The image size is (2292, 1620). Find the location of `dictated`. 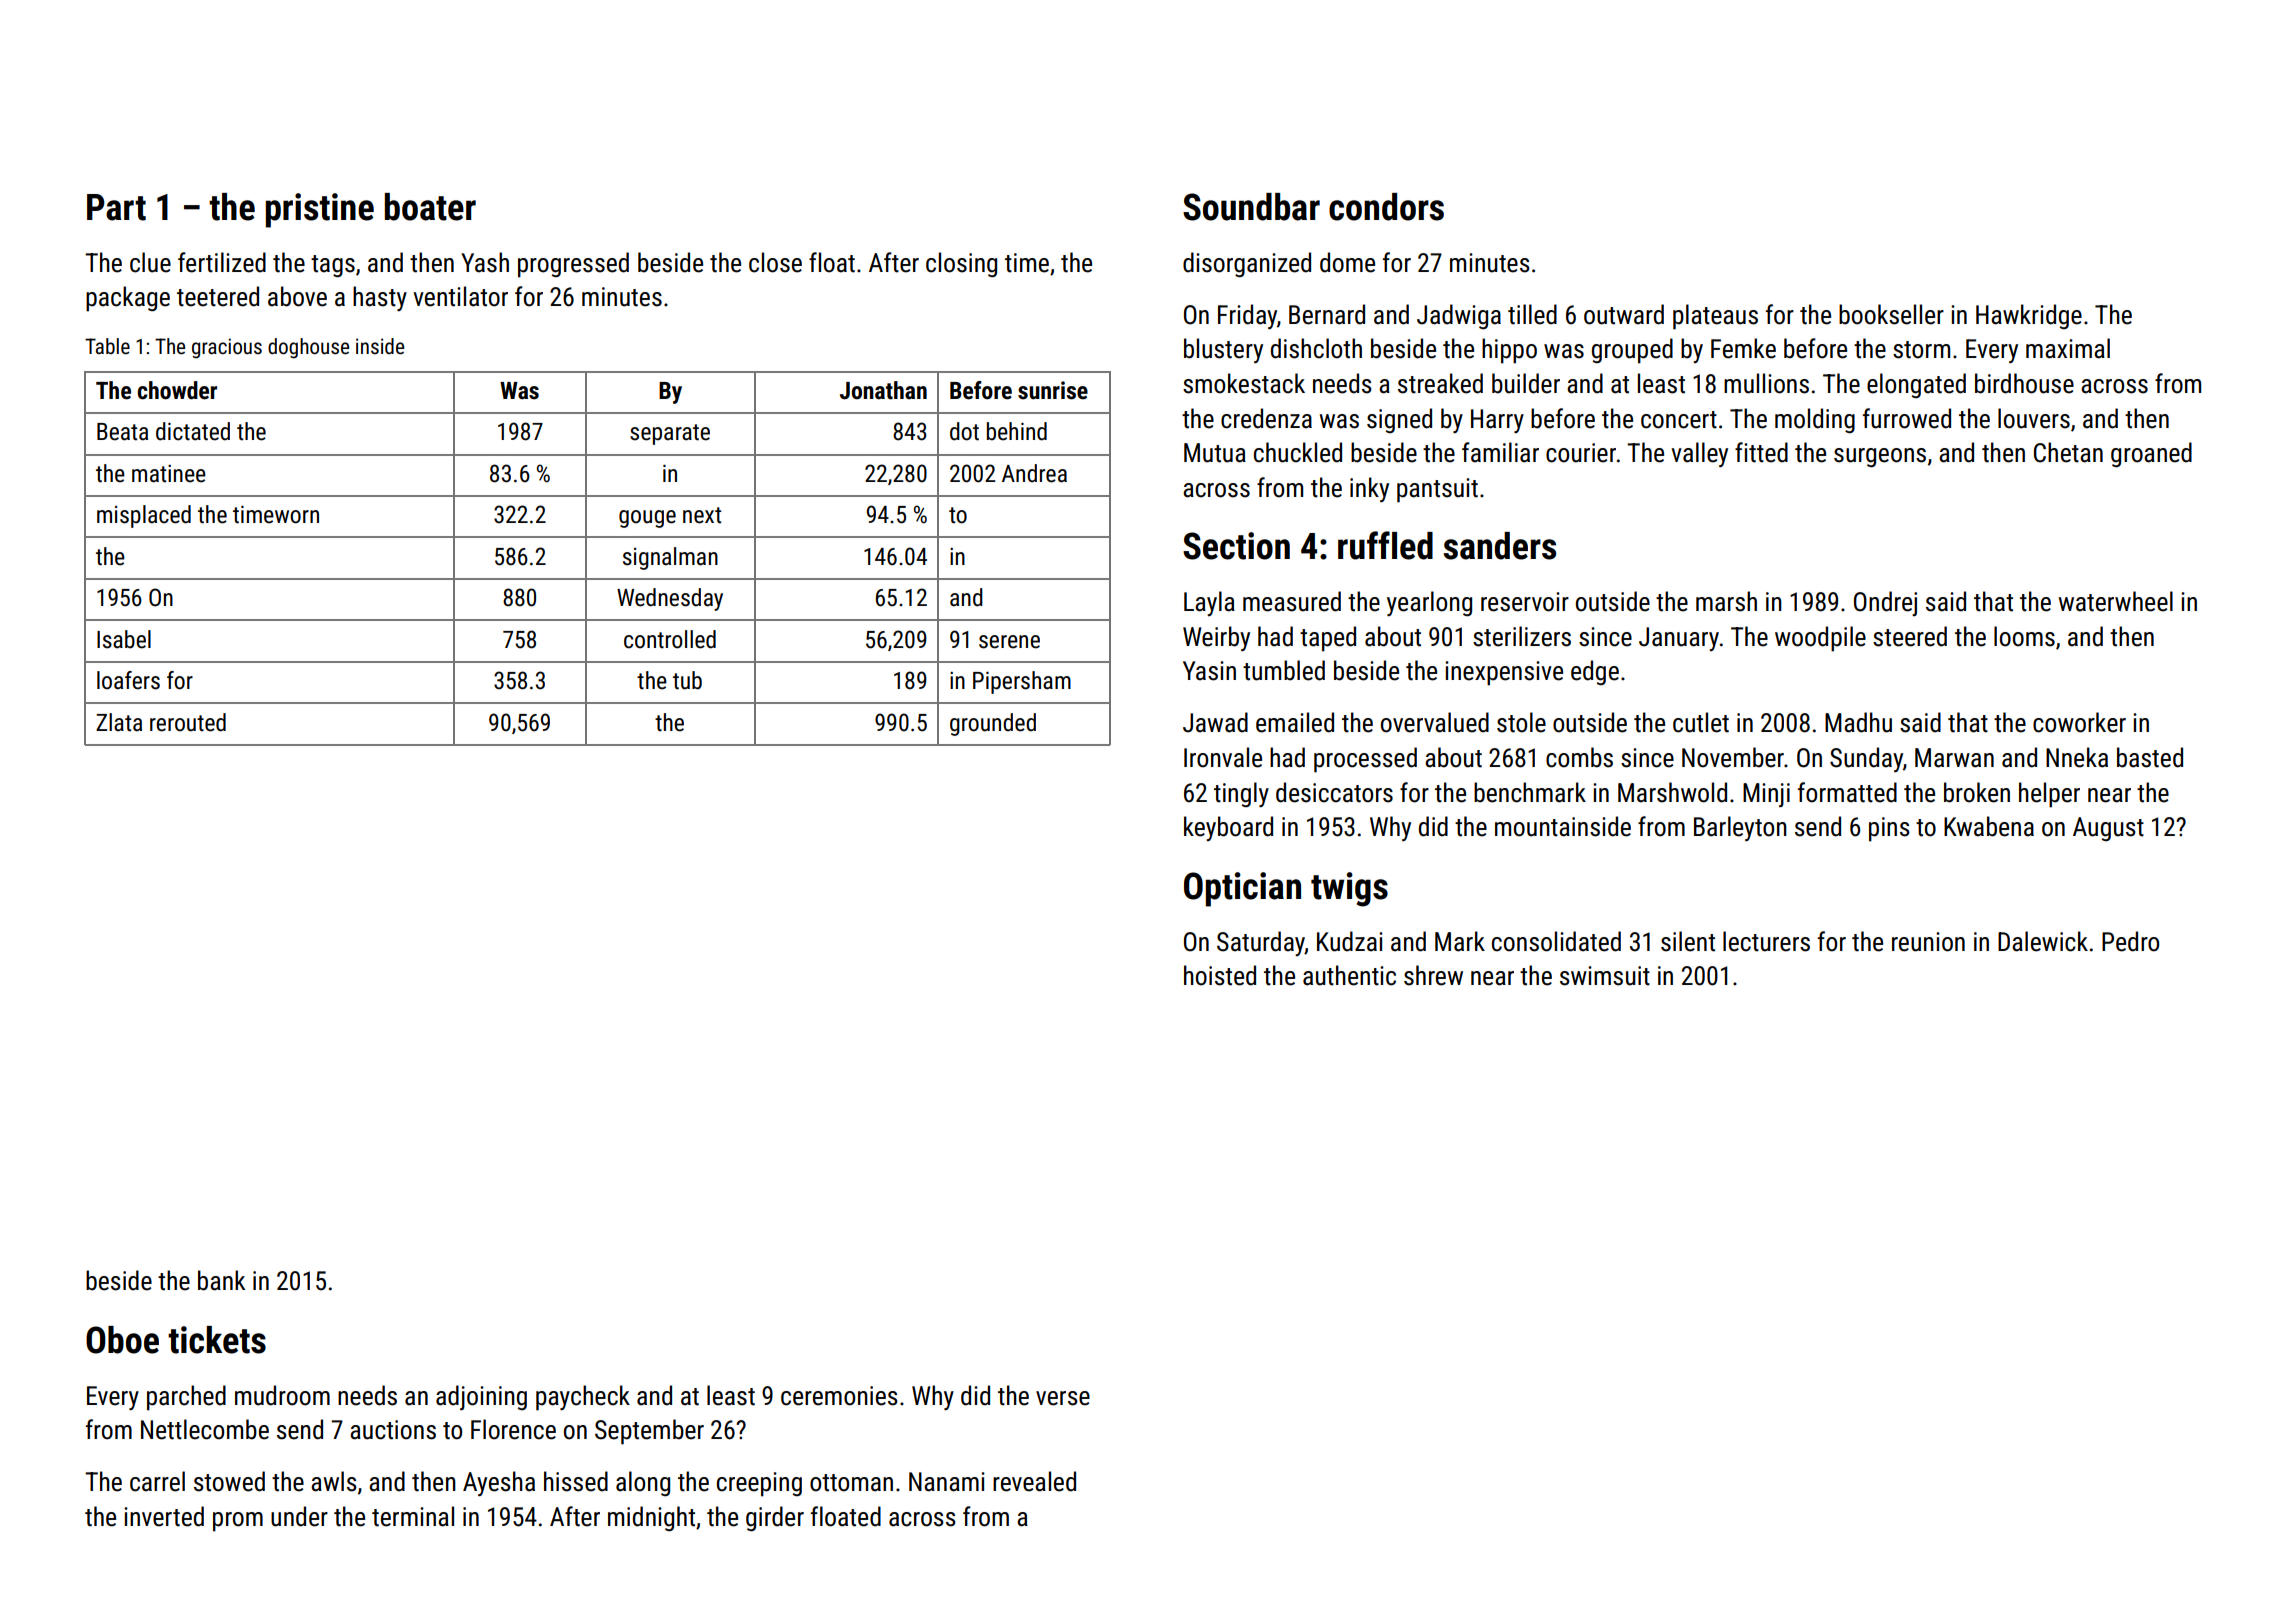

dictated is located at coordinates (193, 431).
